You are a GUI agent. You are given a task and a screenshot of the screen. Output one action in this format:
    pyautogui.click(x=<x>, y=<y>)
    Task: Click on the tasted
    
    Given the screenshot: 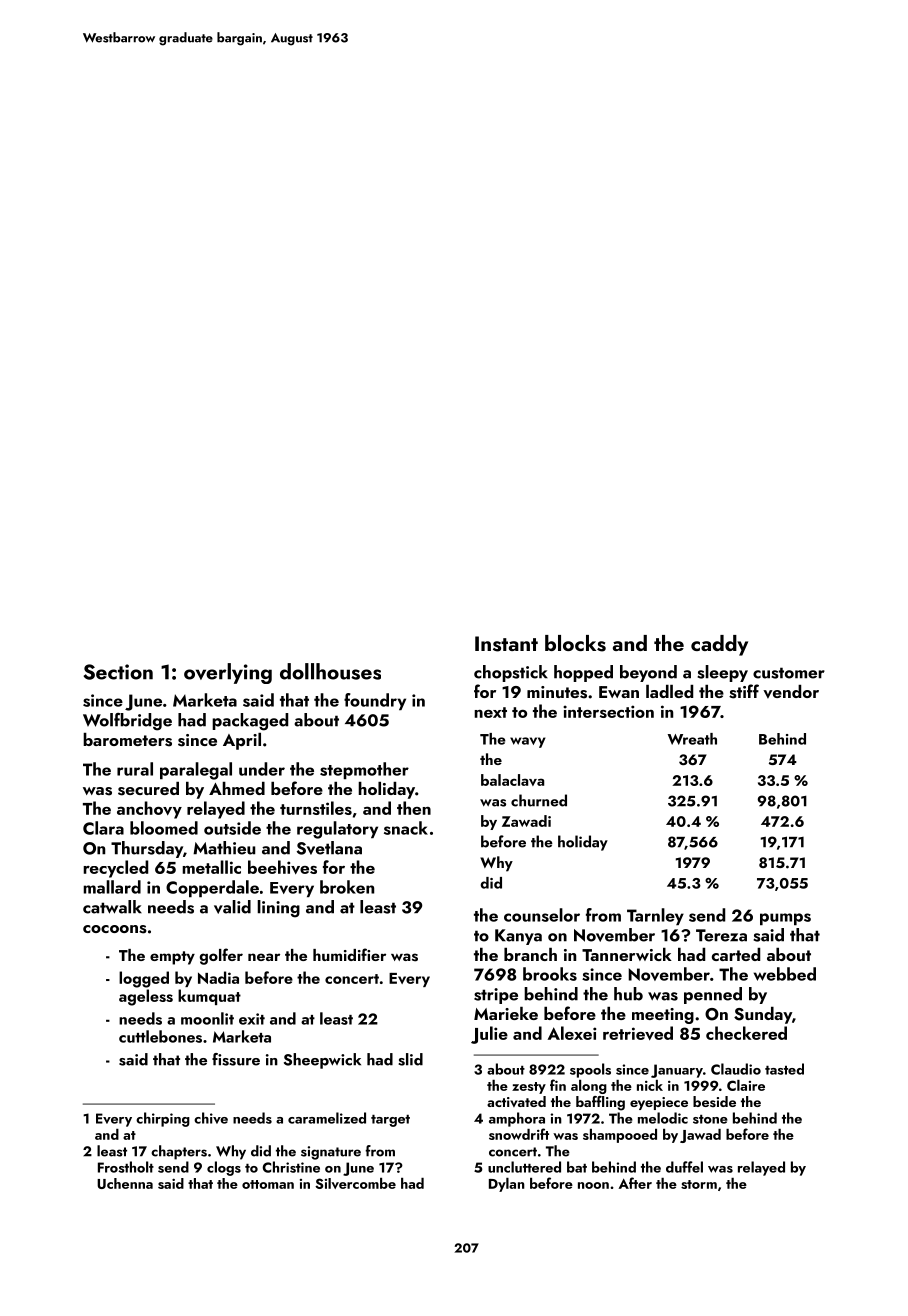 What is the action you would take?
    pyautogui.click(x=784, y=1069)
